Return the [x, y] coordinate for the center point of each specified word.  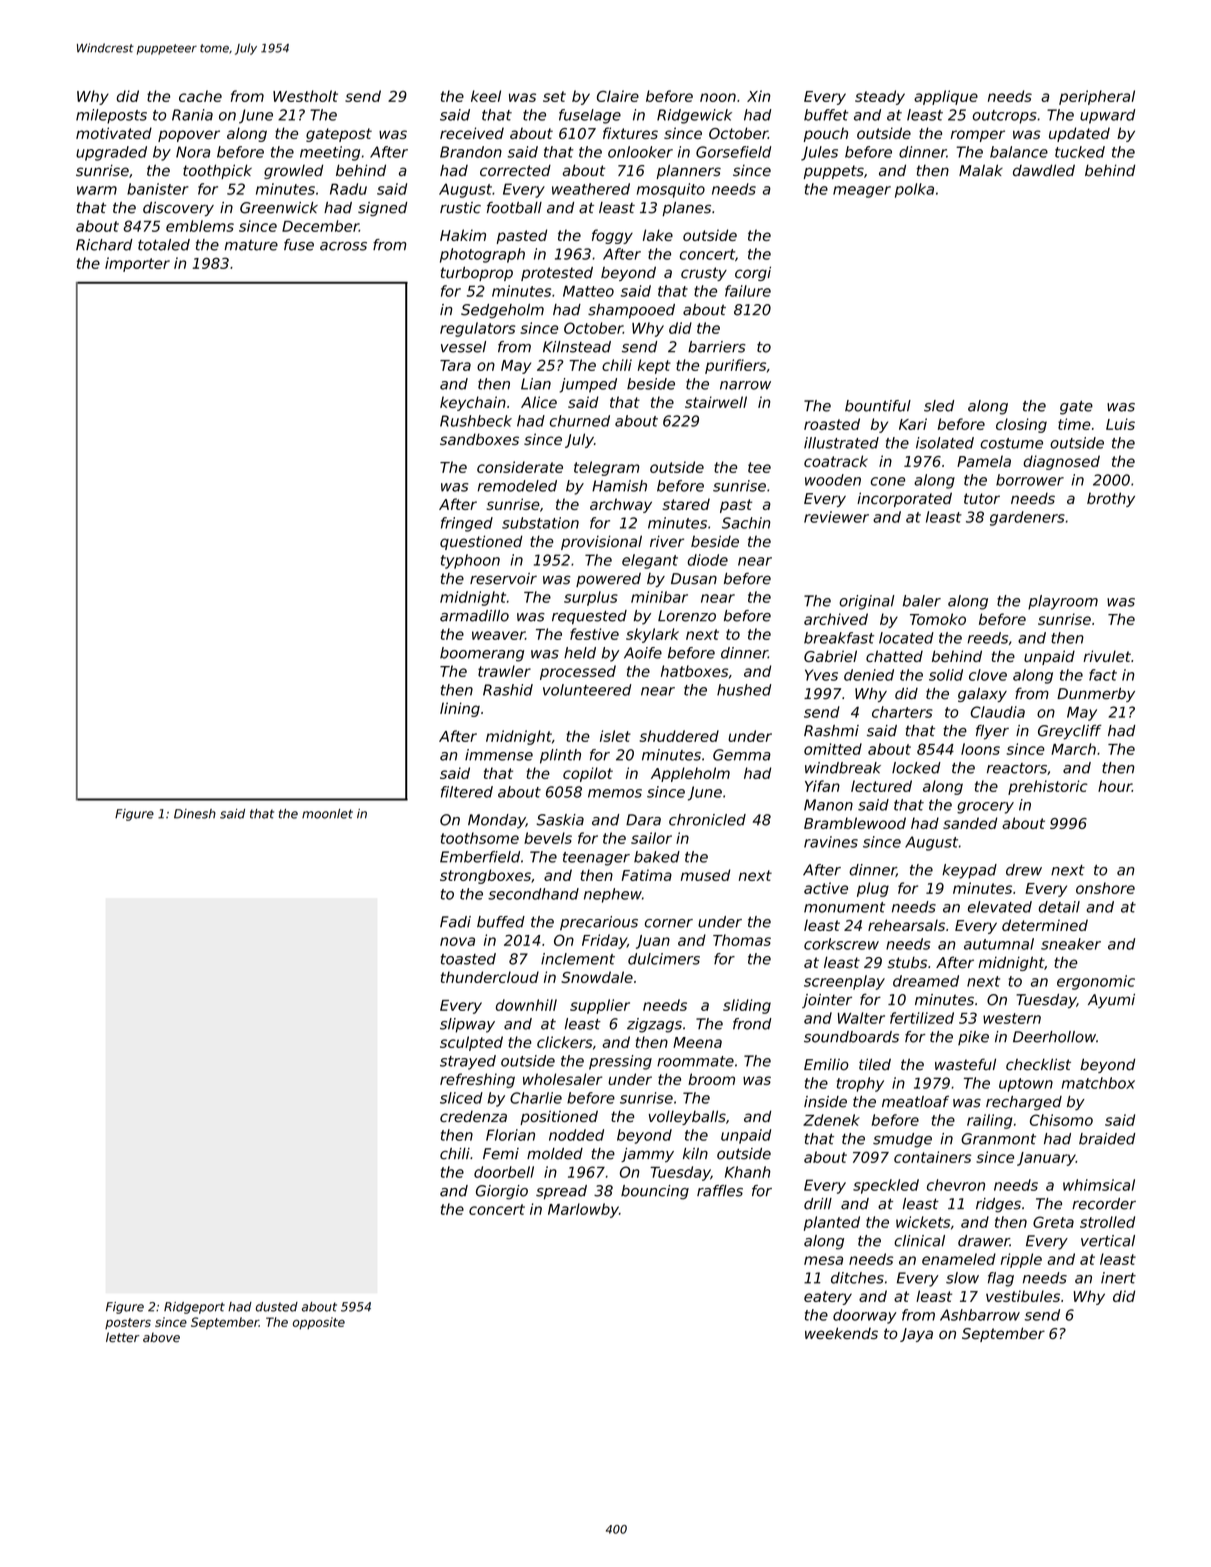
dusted [277, 1307]
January [1046, 1159]
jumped [588, 385]
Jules [819, 153]
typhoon [470, 561]
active [826, 888]
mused [705, 875]
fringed [467, 524]
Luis [1120, 424]
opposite [319, 1323]
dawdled [1044, 170]
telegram [607, 468]
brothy [1111, 499]
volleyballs [687, 1117]
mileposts [111, 116]
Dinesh [195, 814]
